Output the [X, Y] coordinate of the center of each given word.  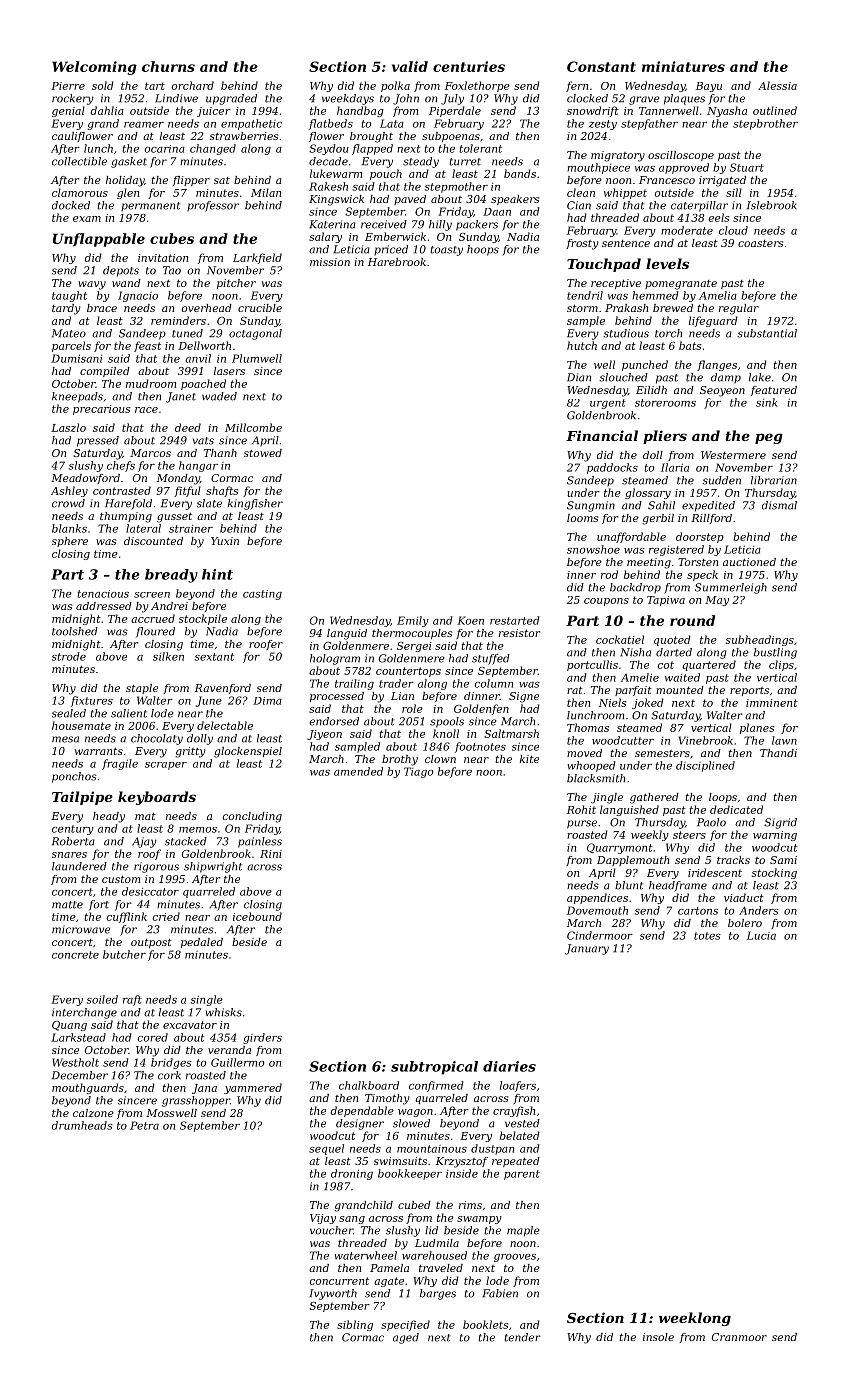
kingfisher [255, 504]
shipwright [213, 867]
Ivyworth [333, 1294]
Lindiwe [176, 98]
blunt [629, 885]
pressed [98, 441]
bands [520, 173]
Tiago [418, 772]
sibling [355, 1325]
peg [769, 438]
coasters [760, 243]
